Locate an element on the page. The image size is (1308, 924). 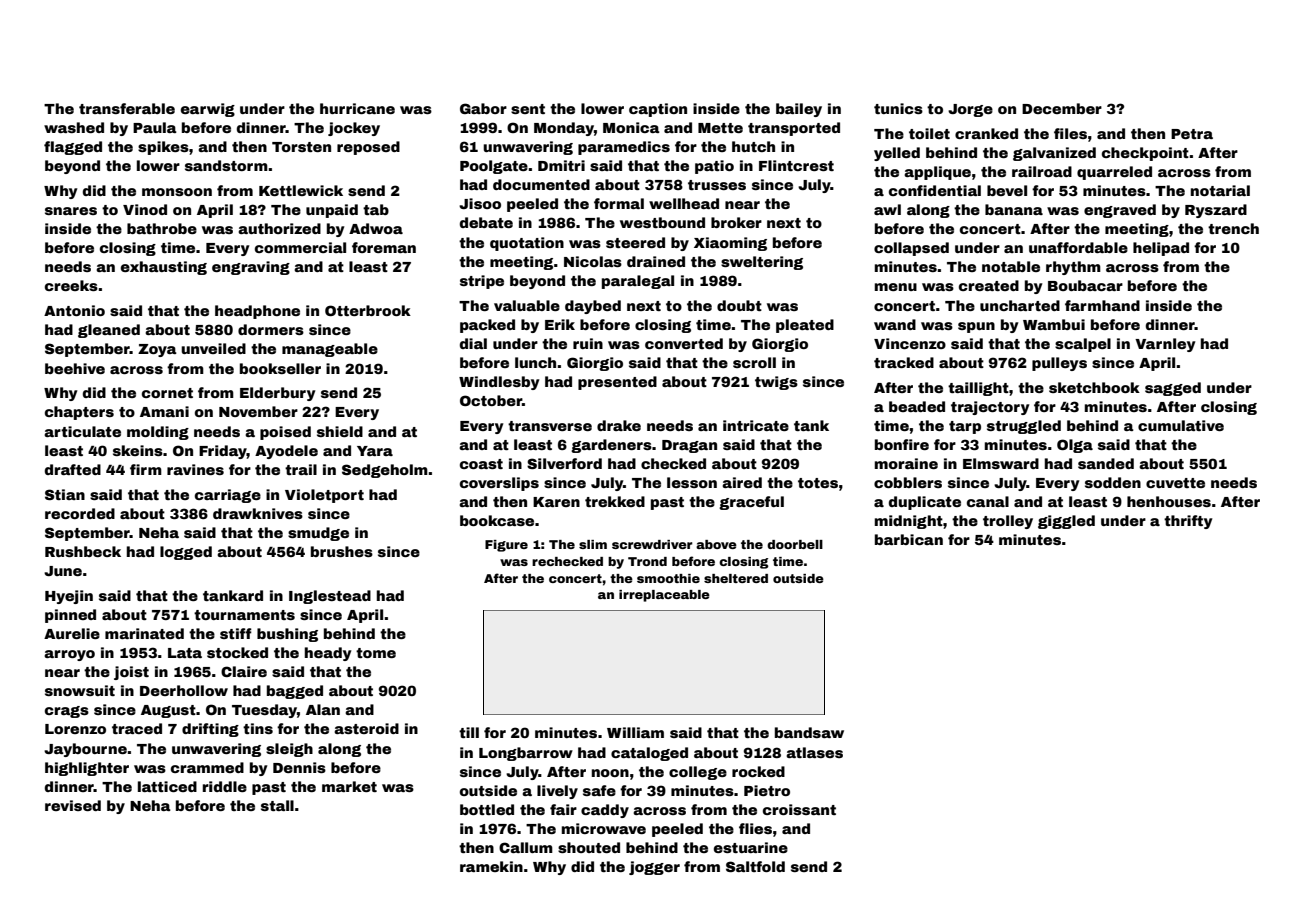
estuarine is located at coordinates (751, 847).
